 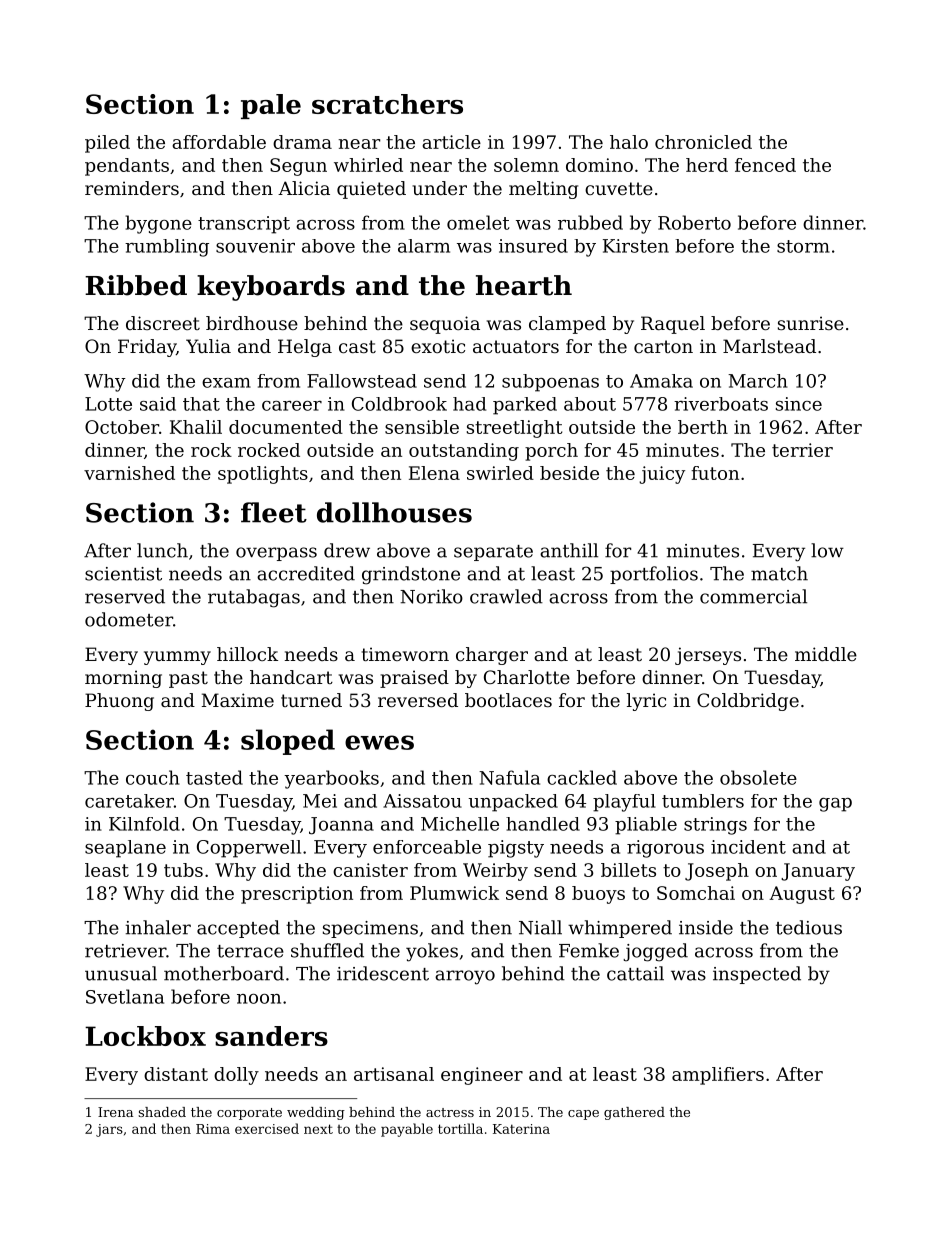 What do you see at coordinates (803, 246) in the image?
I see `storm` at bounding box center [803, 246].
